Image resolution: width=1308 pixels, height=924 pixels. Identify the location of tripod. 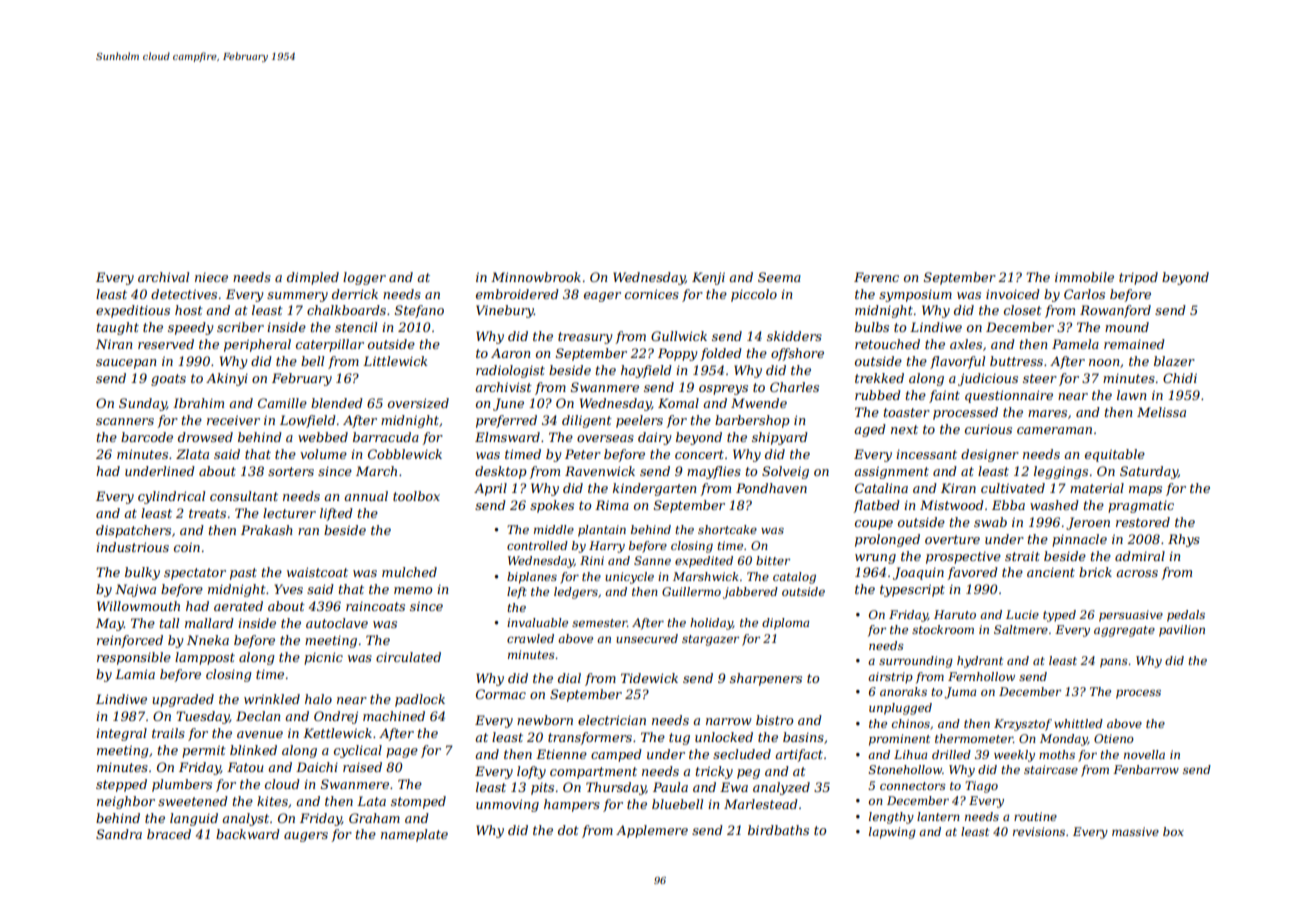
(1138, 278).
